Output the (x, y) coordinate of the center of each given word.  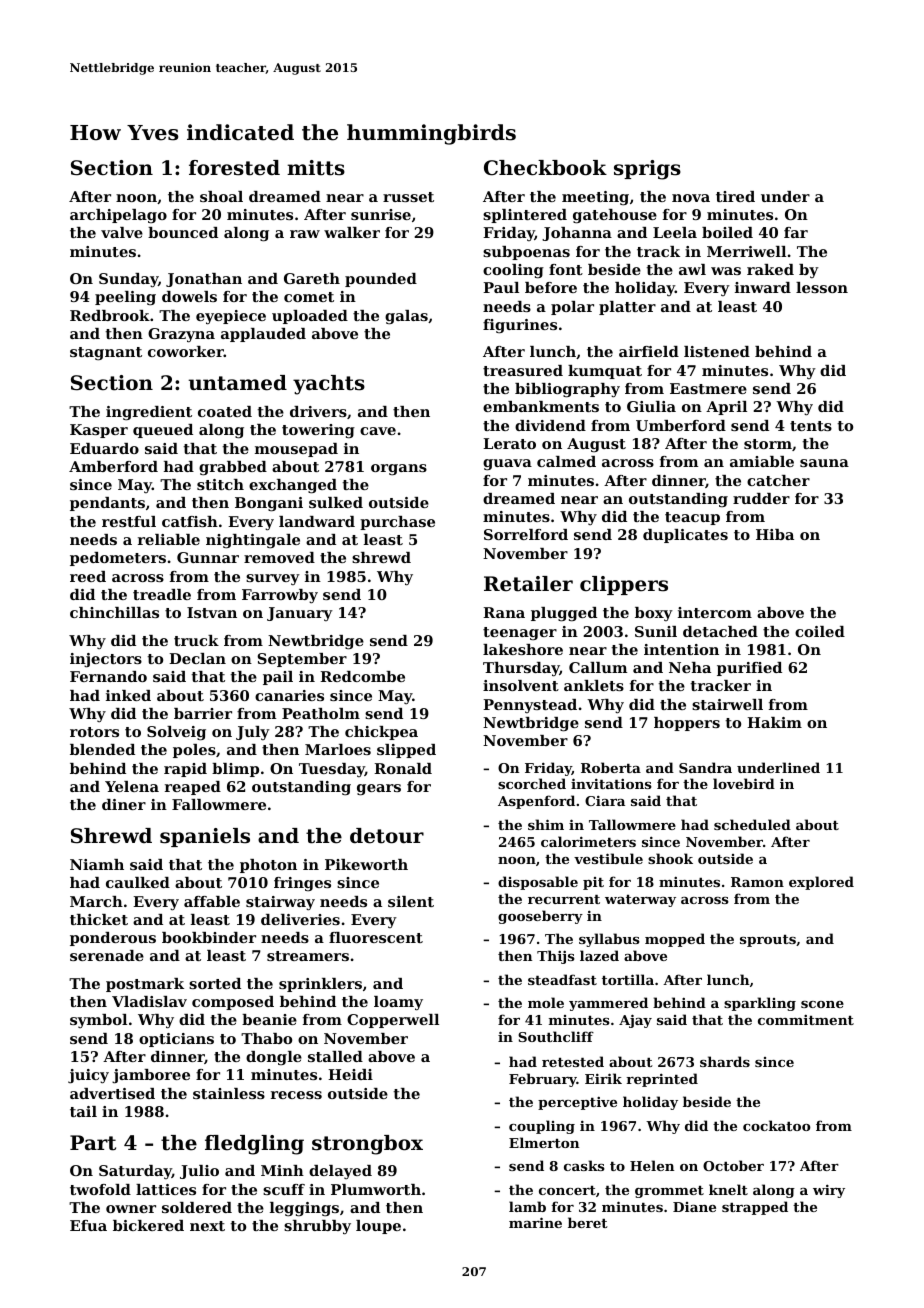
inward (763, 287)
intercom (715, 612)
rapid (185, 770)
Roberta (611, 767)
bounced (183, 232)
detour (387, 836)
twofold (100, 1189)
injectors (106, 660)
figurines (520, 326)
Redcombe (362, 676)
